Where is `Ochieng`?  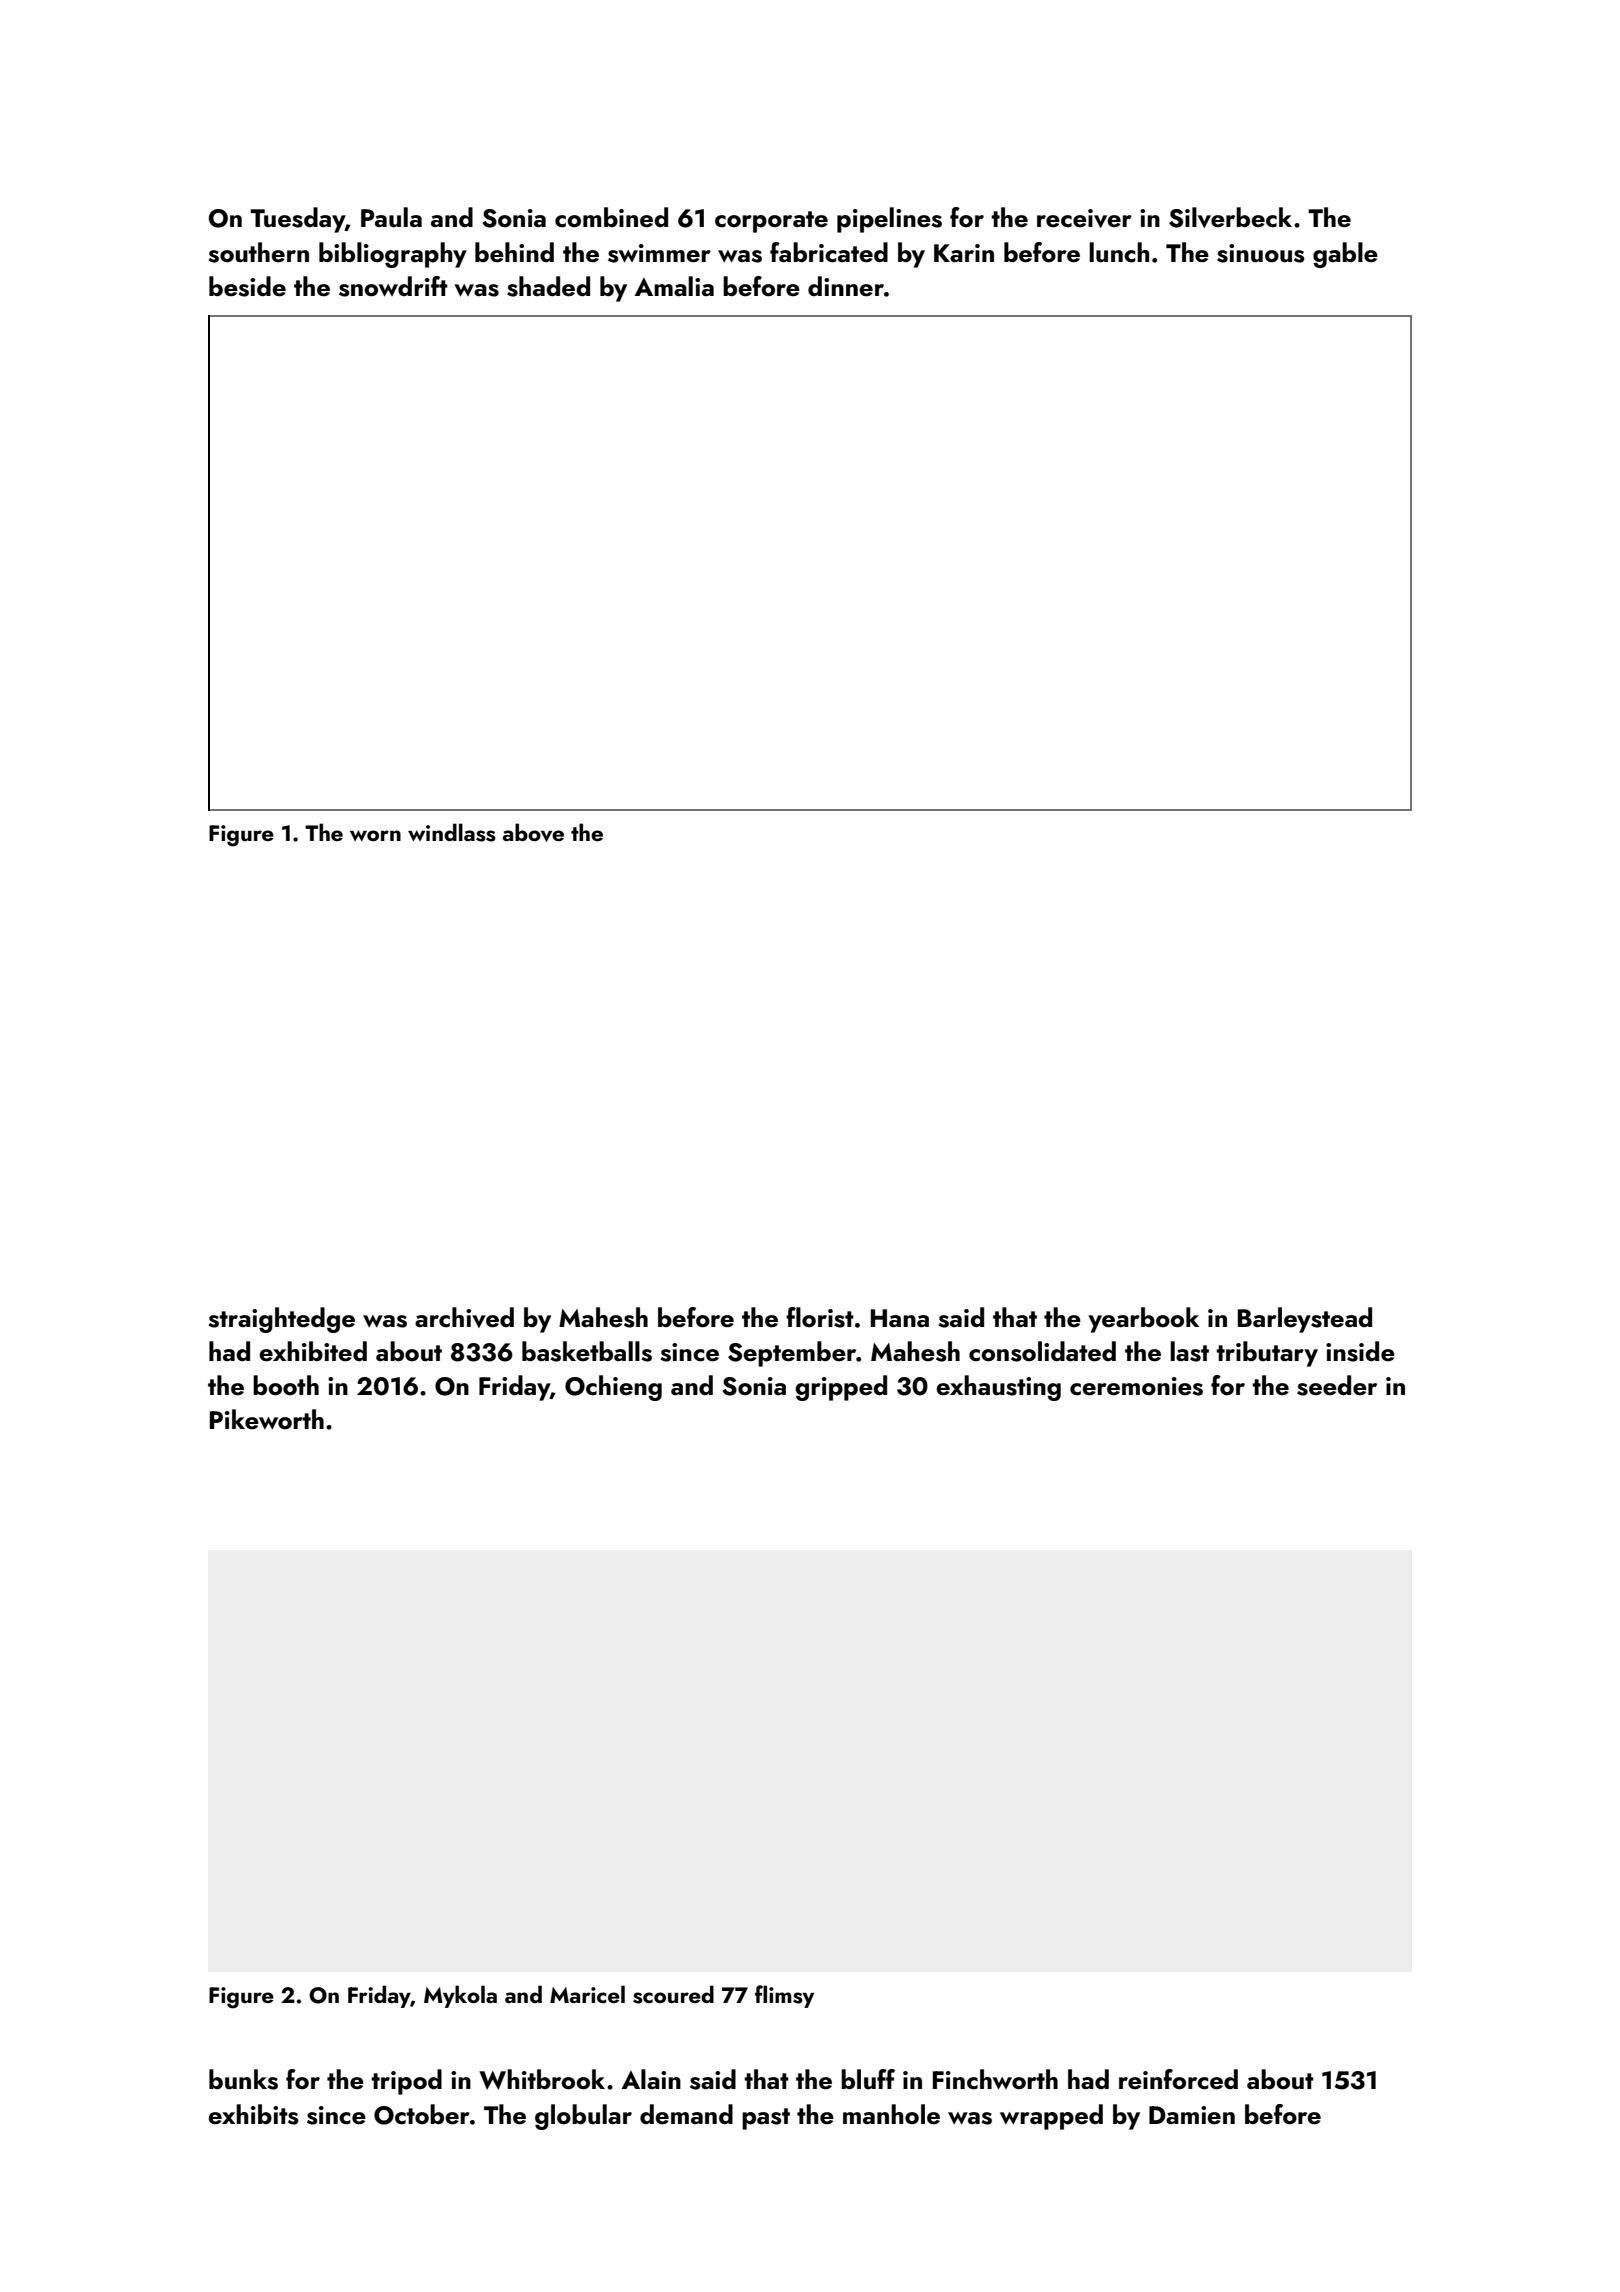
Ochieng is located at coordinates (613, 1388).
